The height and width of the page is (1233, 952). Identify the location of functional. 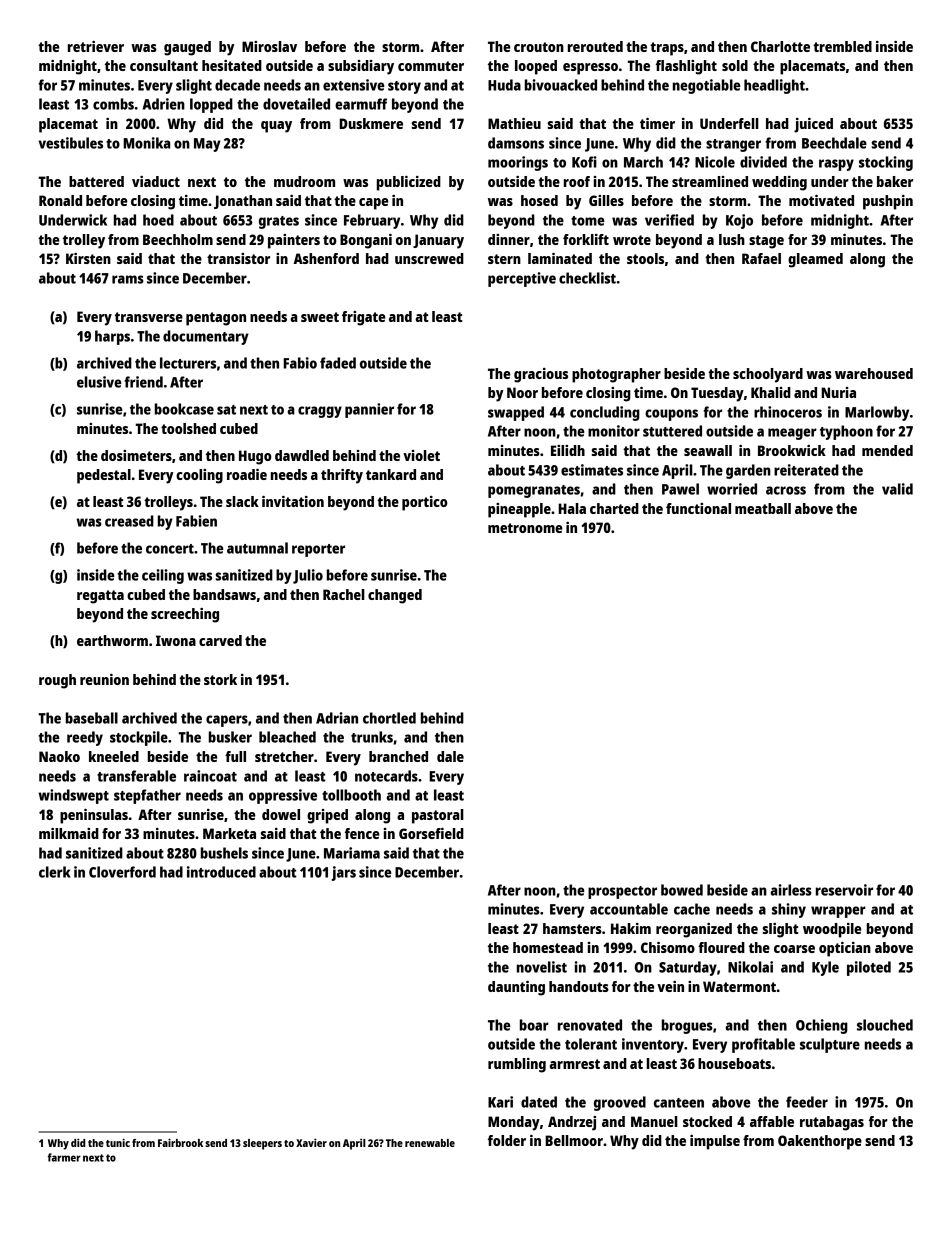
(698, 508).
